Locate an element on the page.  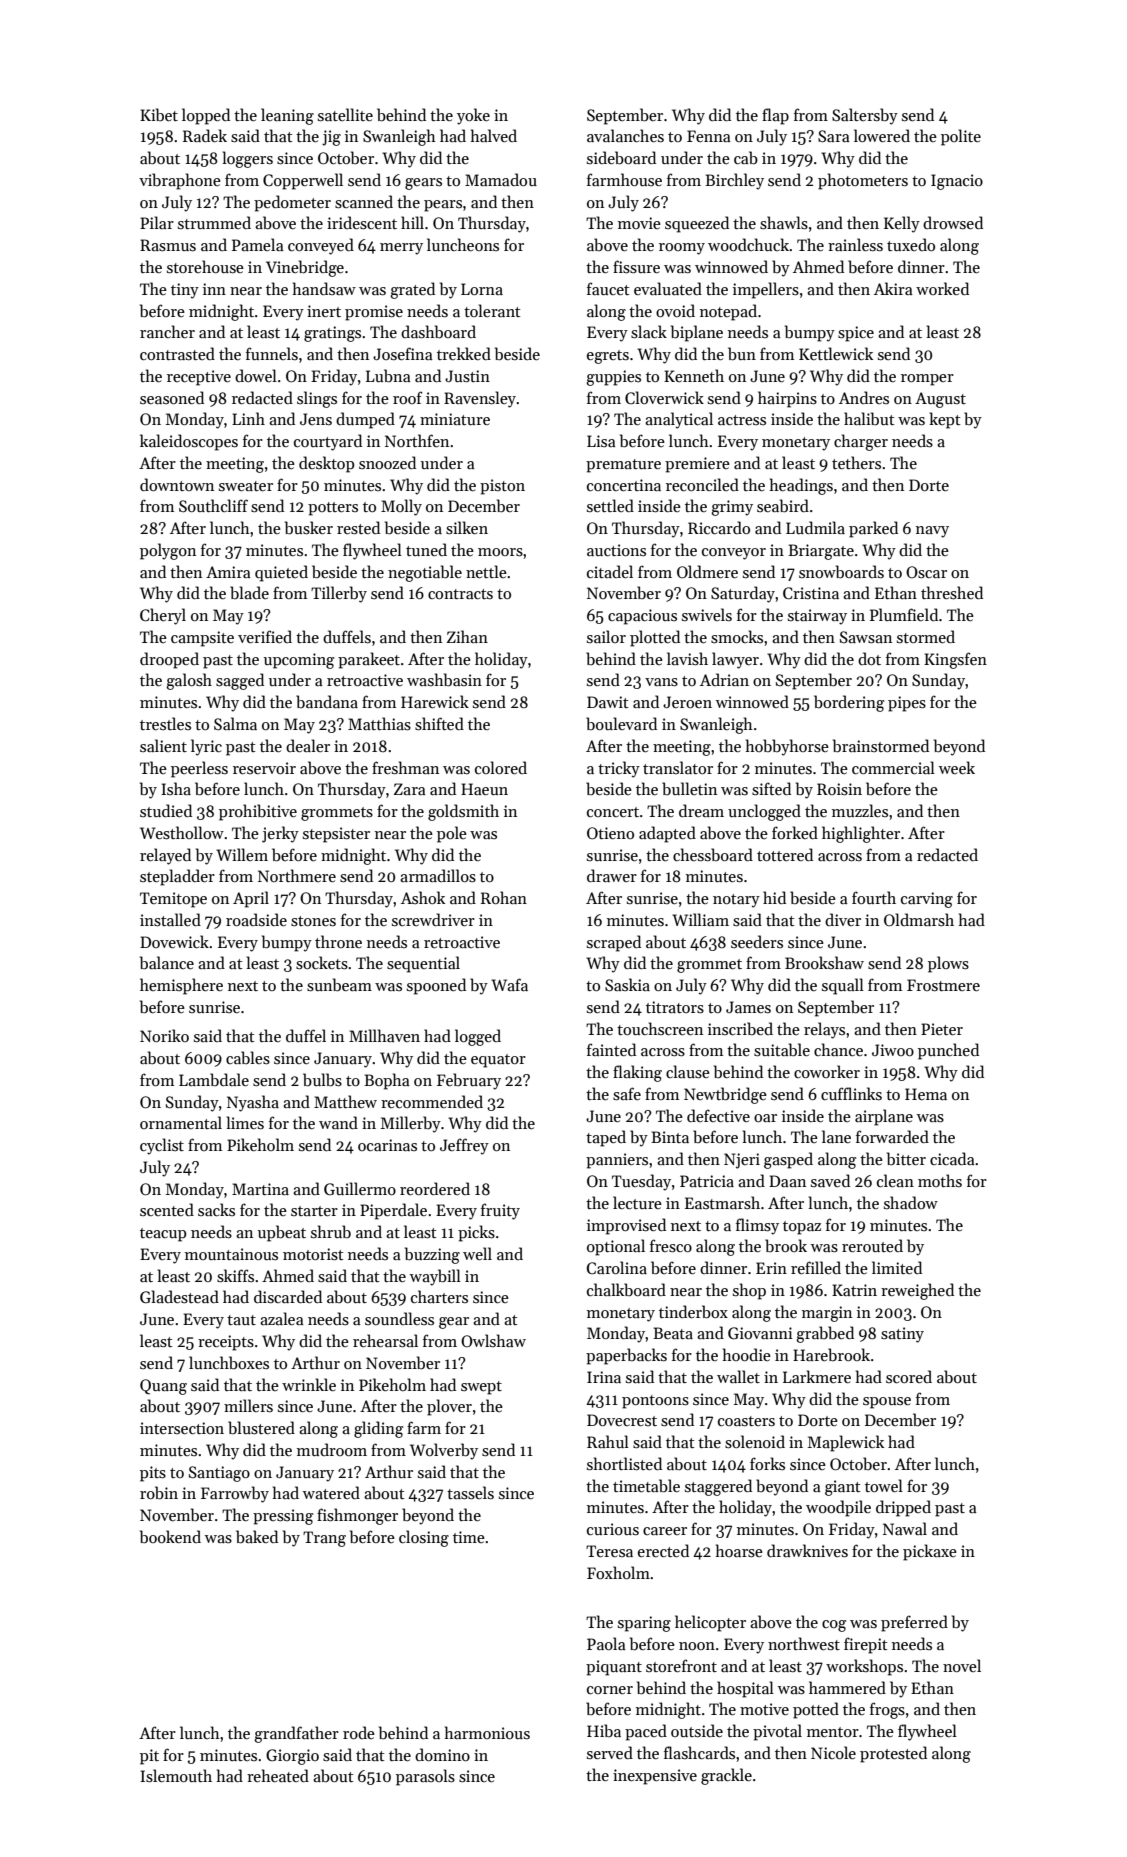
drawknives is located at coordinates (807, 1550).
